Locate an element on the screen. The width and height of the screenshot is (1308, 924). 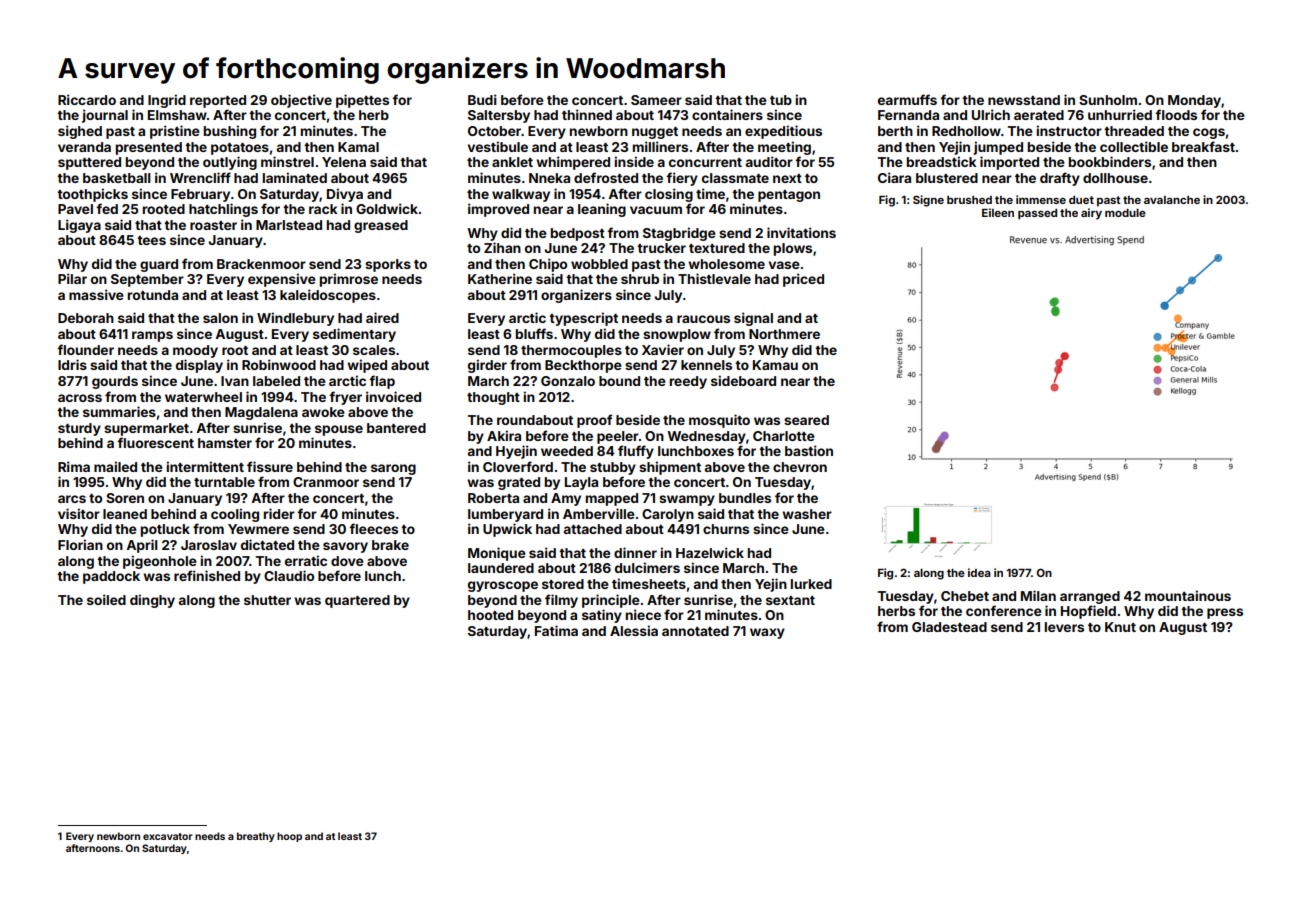
whimpered is located at coordinates (573, 163).
